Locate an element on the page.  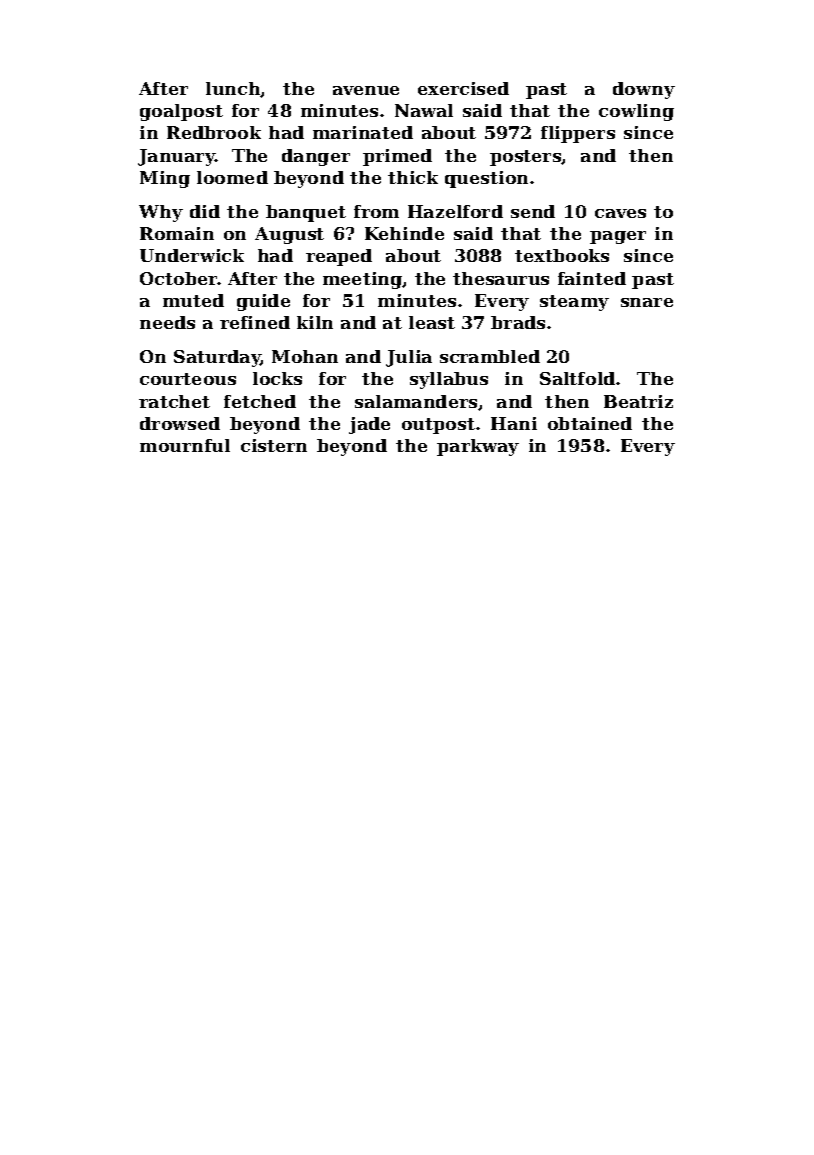
Beatriz is located at coordinates (638, 401).
